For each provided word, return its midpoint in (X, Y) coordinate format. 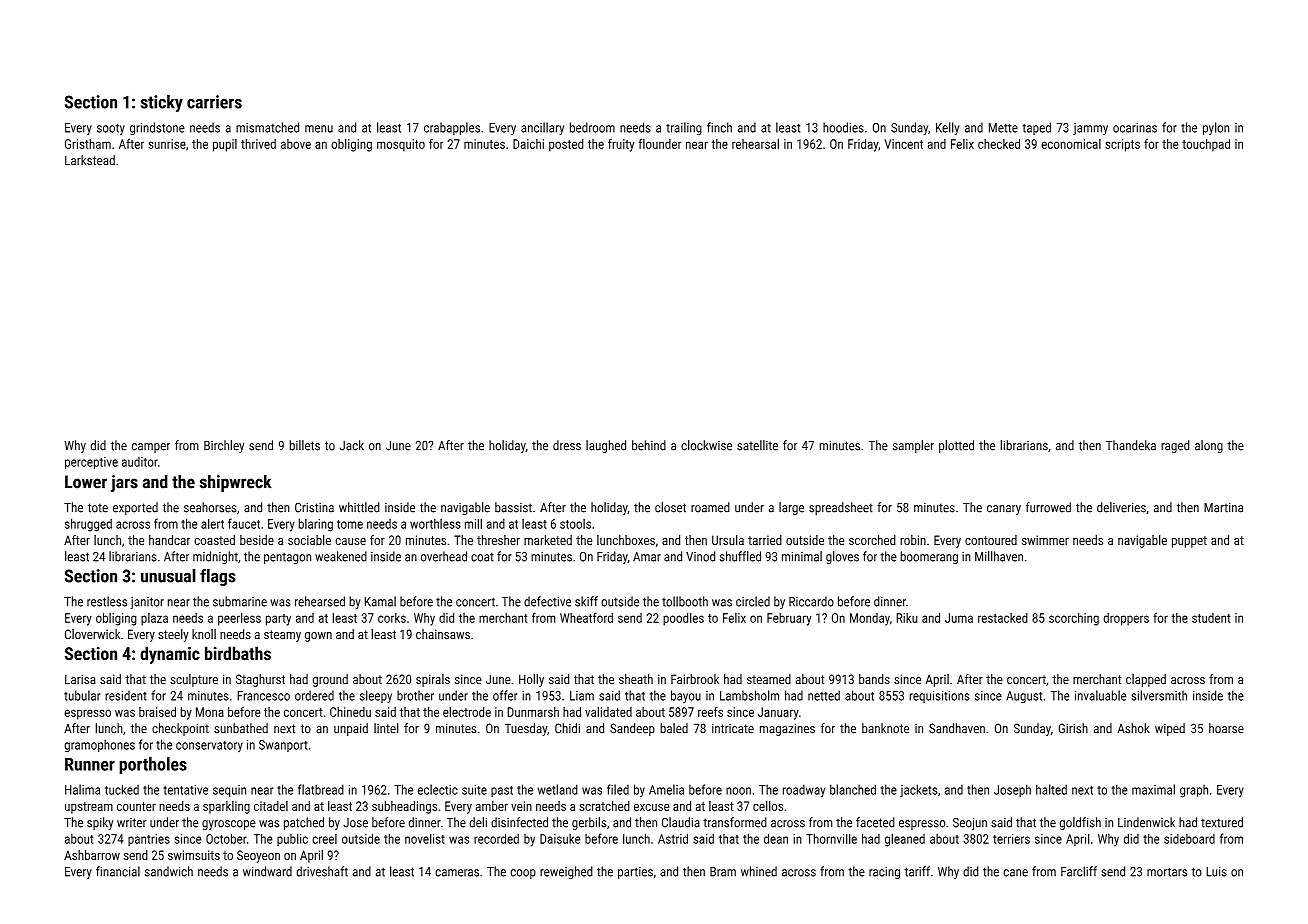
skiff (586, 601)
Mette (1003, 128)
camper (151, 448)
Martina (1223, 508)
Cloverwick (92, 634)
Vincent (903, 144)
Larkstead (90, 160)
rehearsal (755, 143)
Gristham (88, 144)
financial (118, 871)
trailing (684, 128)
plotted (956, 446)
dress (567, 445)
